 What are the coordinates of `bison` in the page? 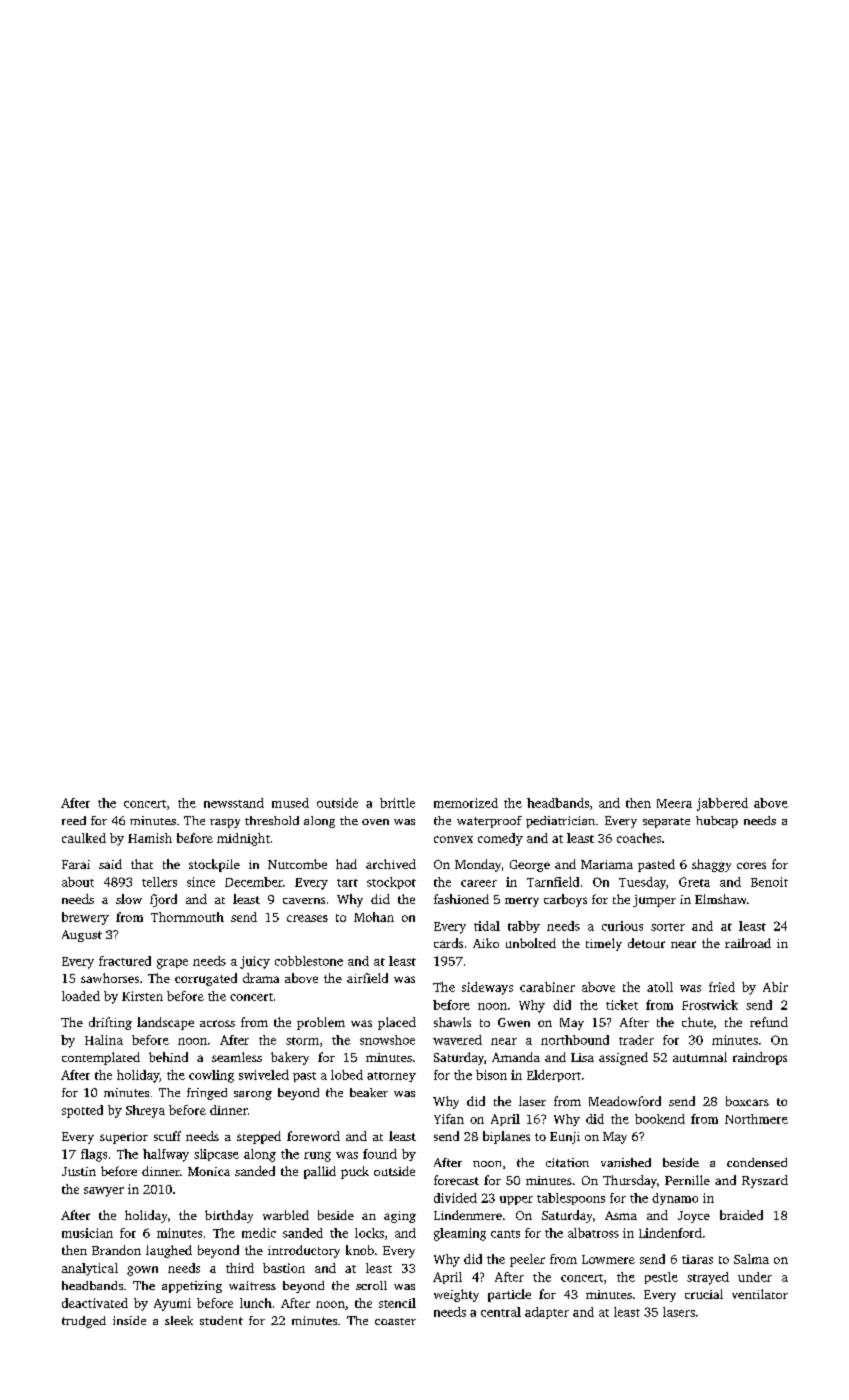 It's located at (491, 1075).
